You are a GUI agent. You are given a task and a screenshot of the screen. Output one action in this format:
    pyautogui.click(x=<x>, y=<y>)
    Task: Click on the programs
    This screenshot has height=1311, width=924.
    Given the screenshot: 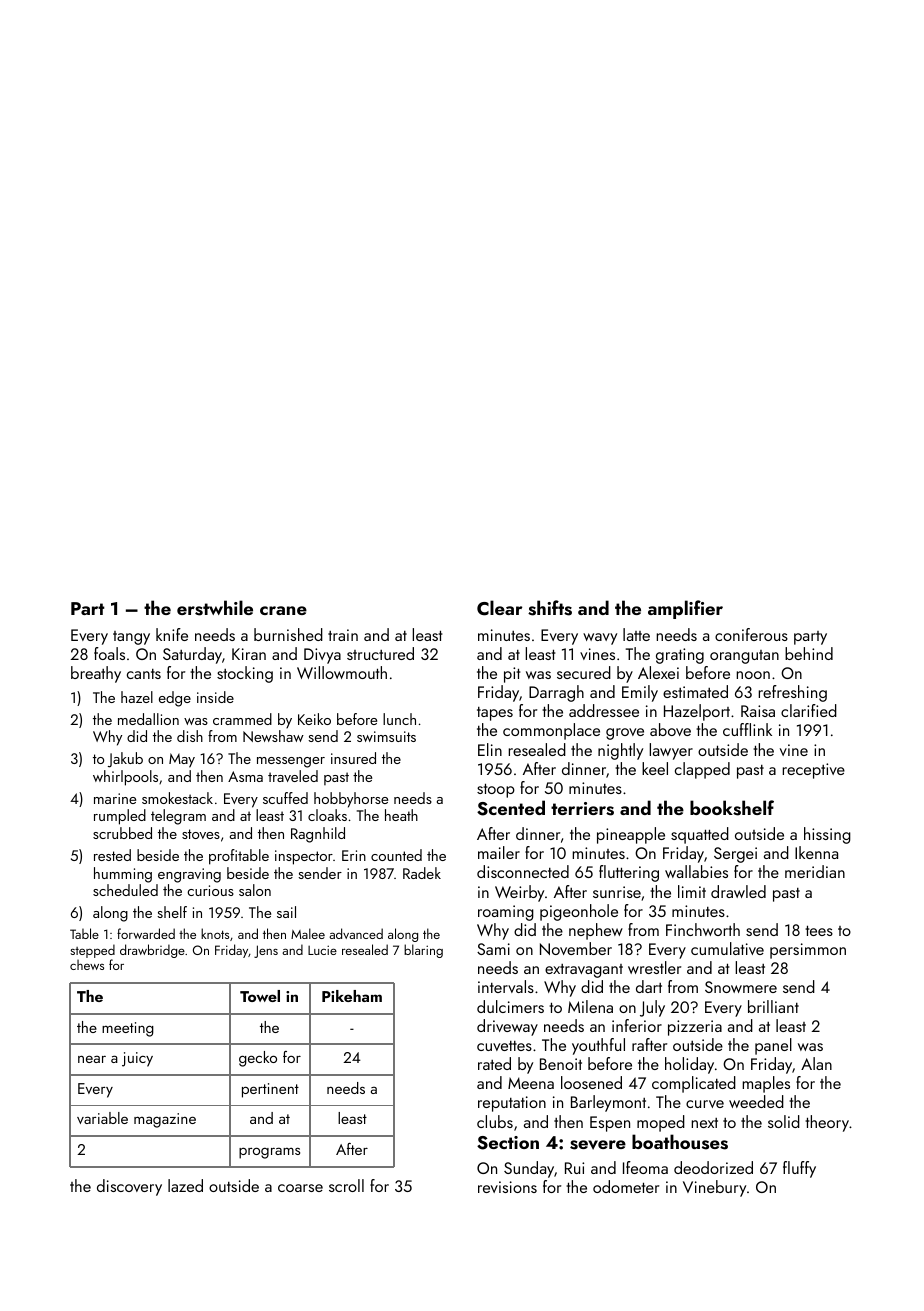 What is the action you would take?
    pyautogui.click(x=269, y=1153)
